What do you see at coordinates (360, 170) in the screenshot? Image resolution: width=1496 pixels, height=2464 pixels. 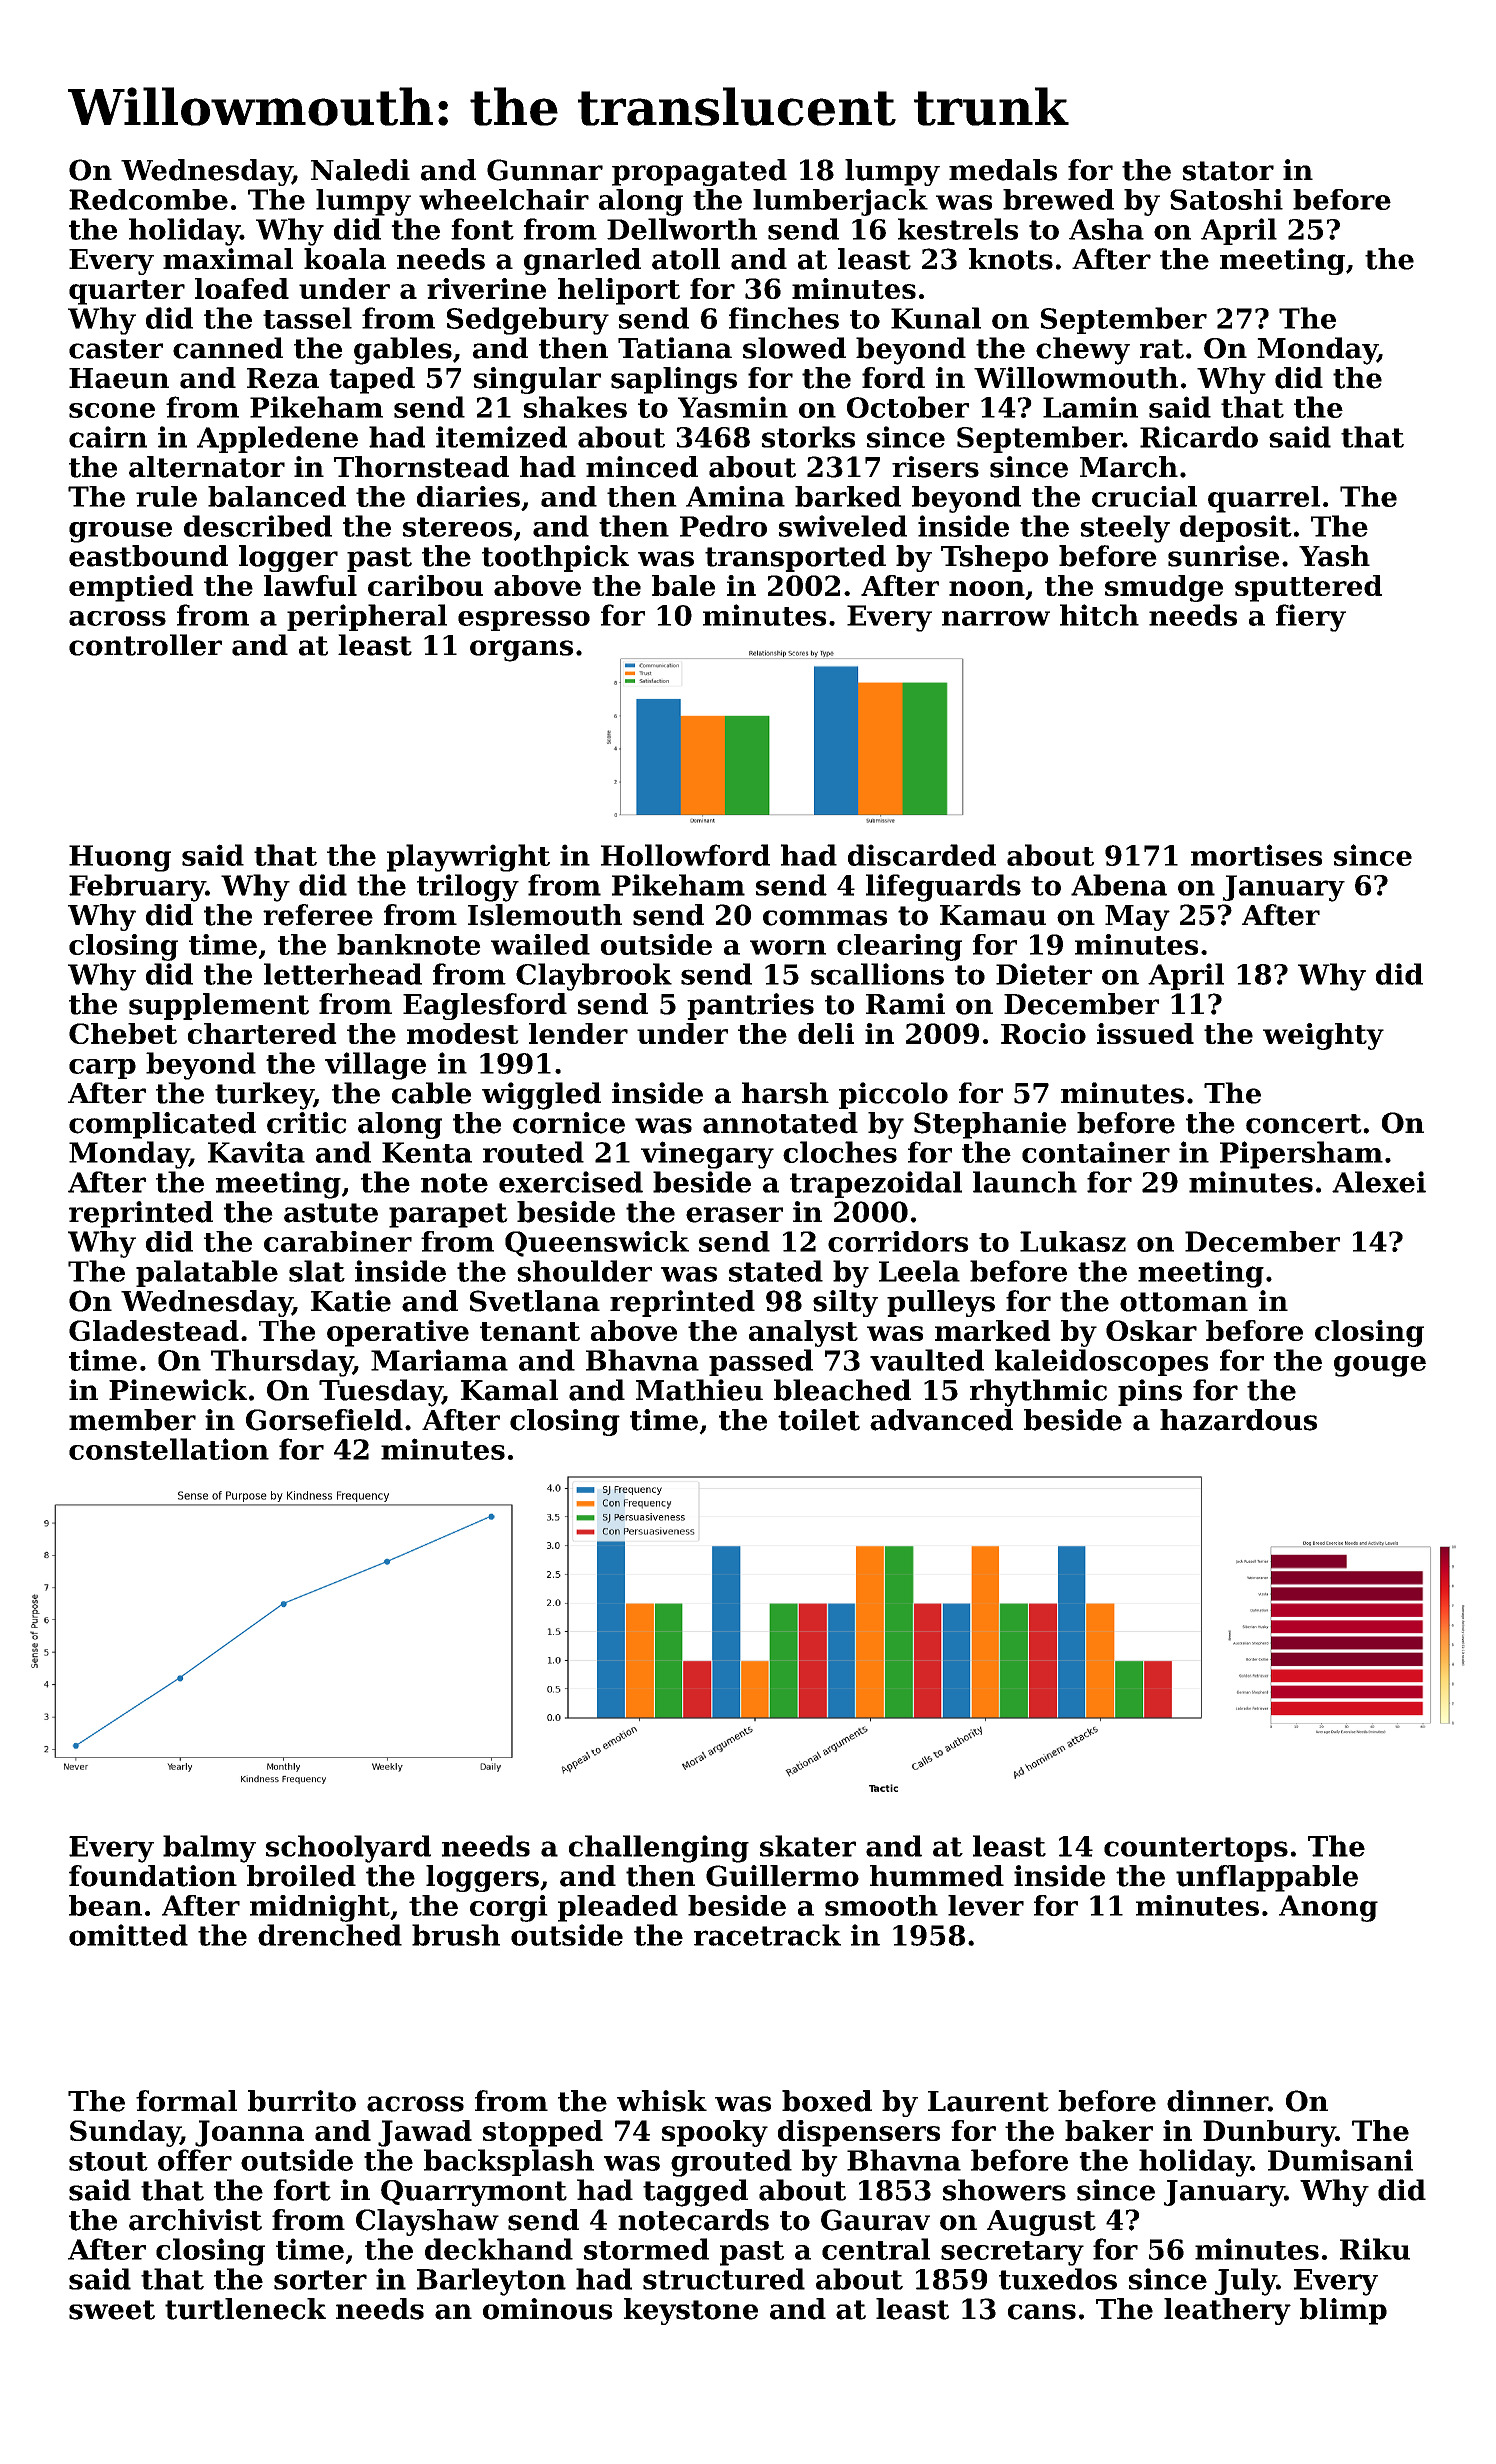 I see `Naledi` at bounding box center [360, 170].
